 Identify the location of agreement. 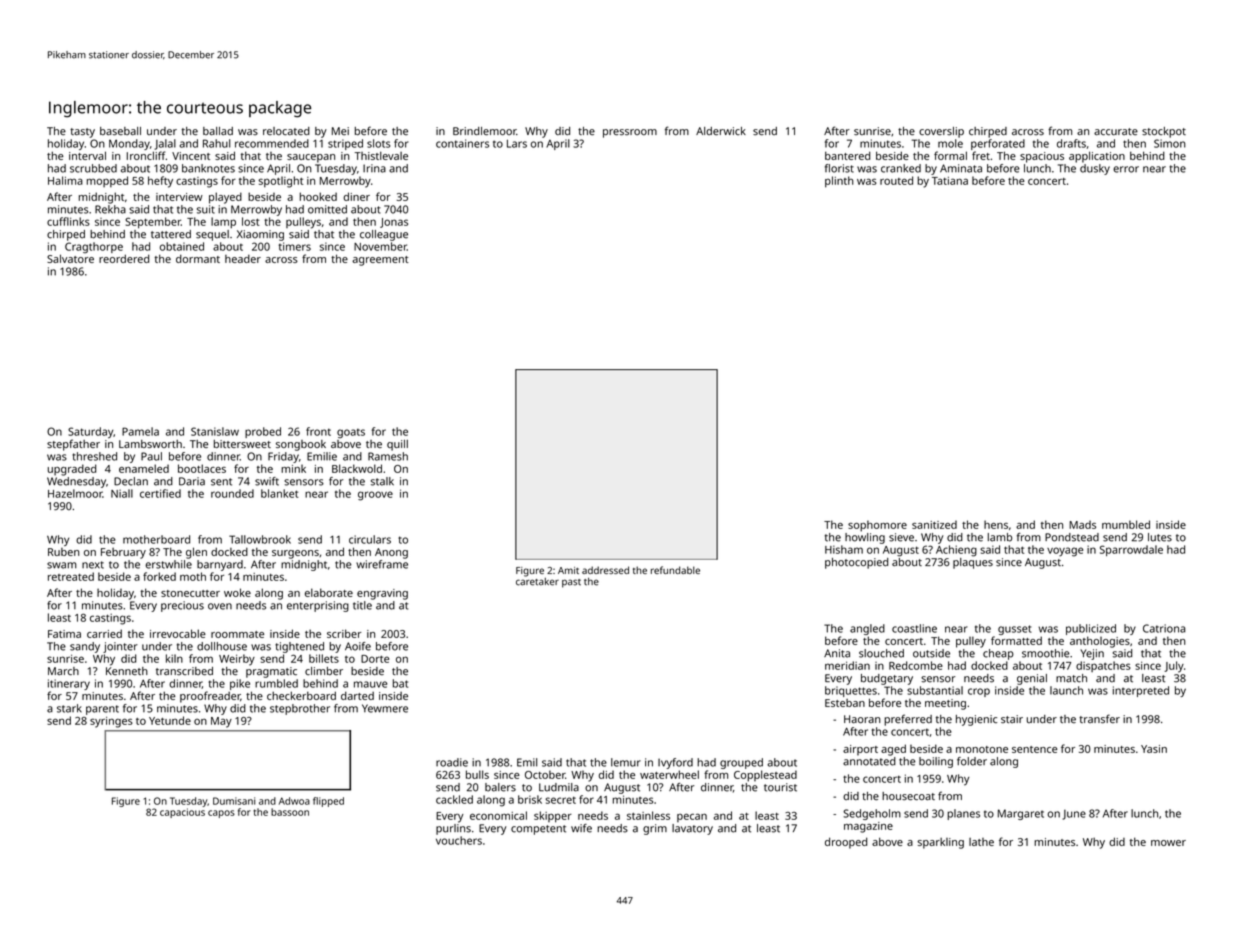
(380, 261).
